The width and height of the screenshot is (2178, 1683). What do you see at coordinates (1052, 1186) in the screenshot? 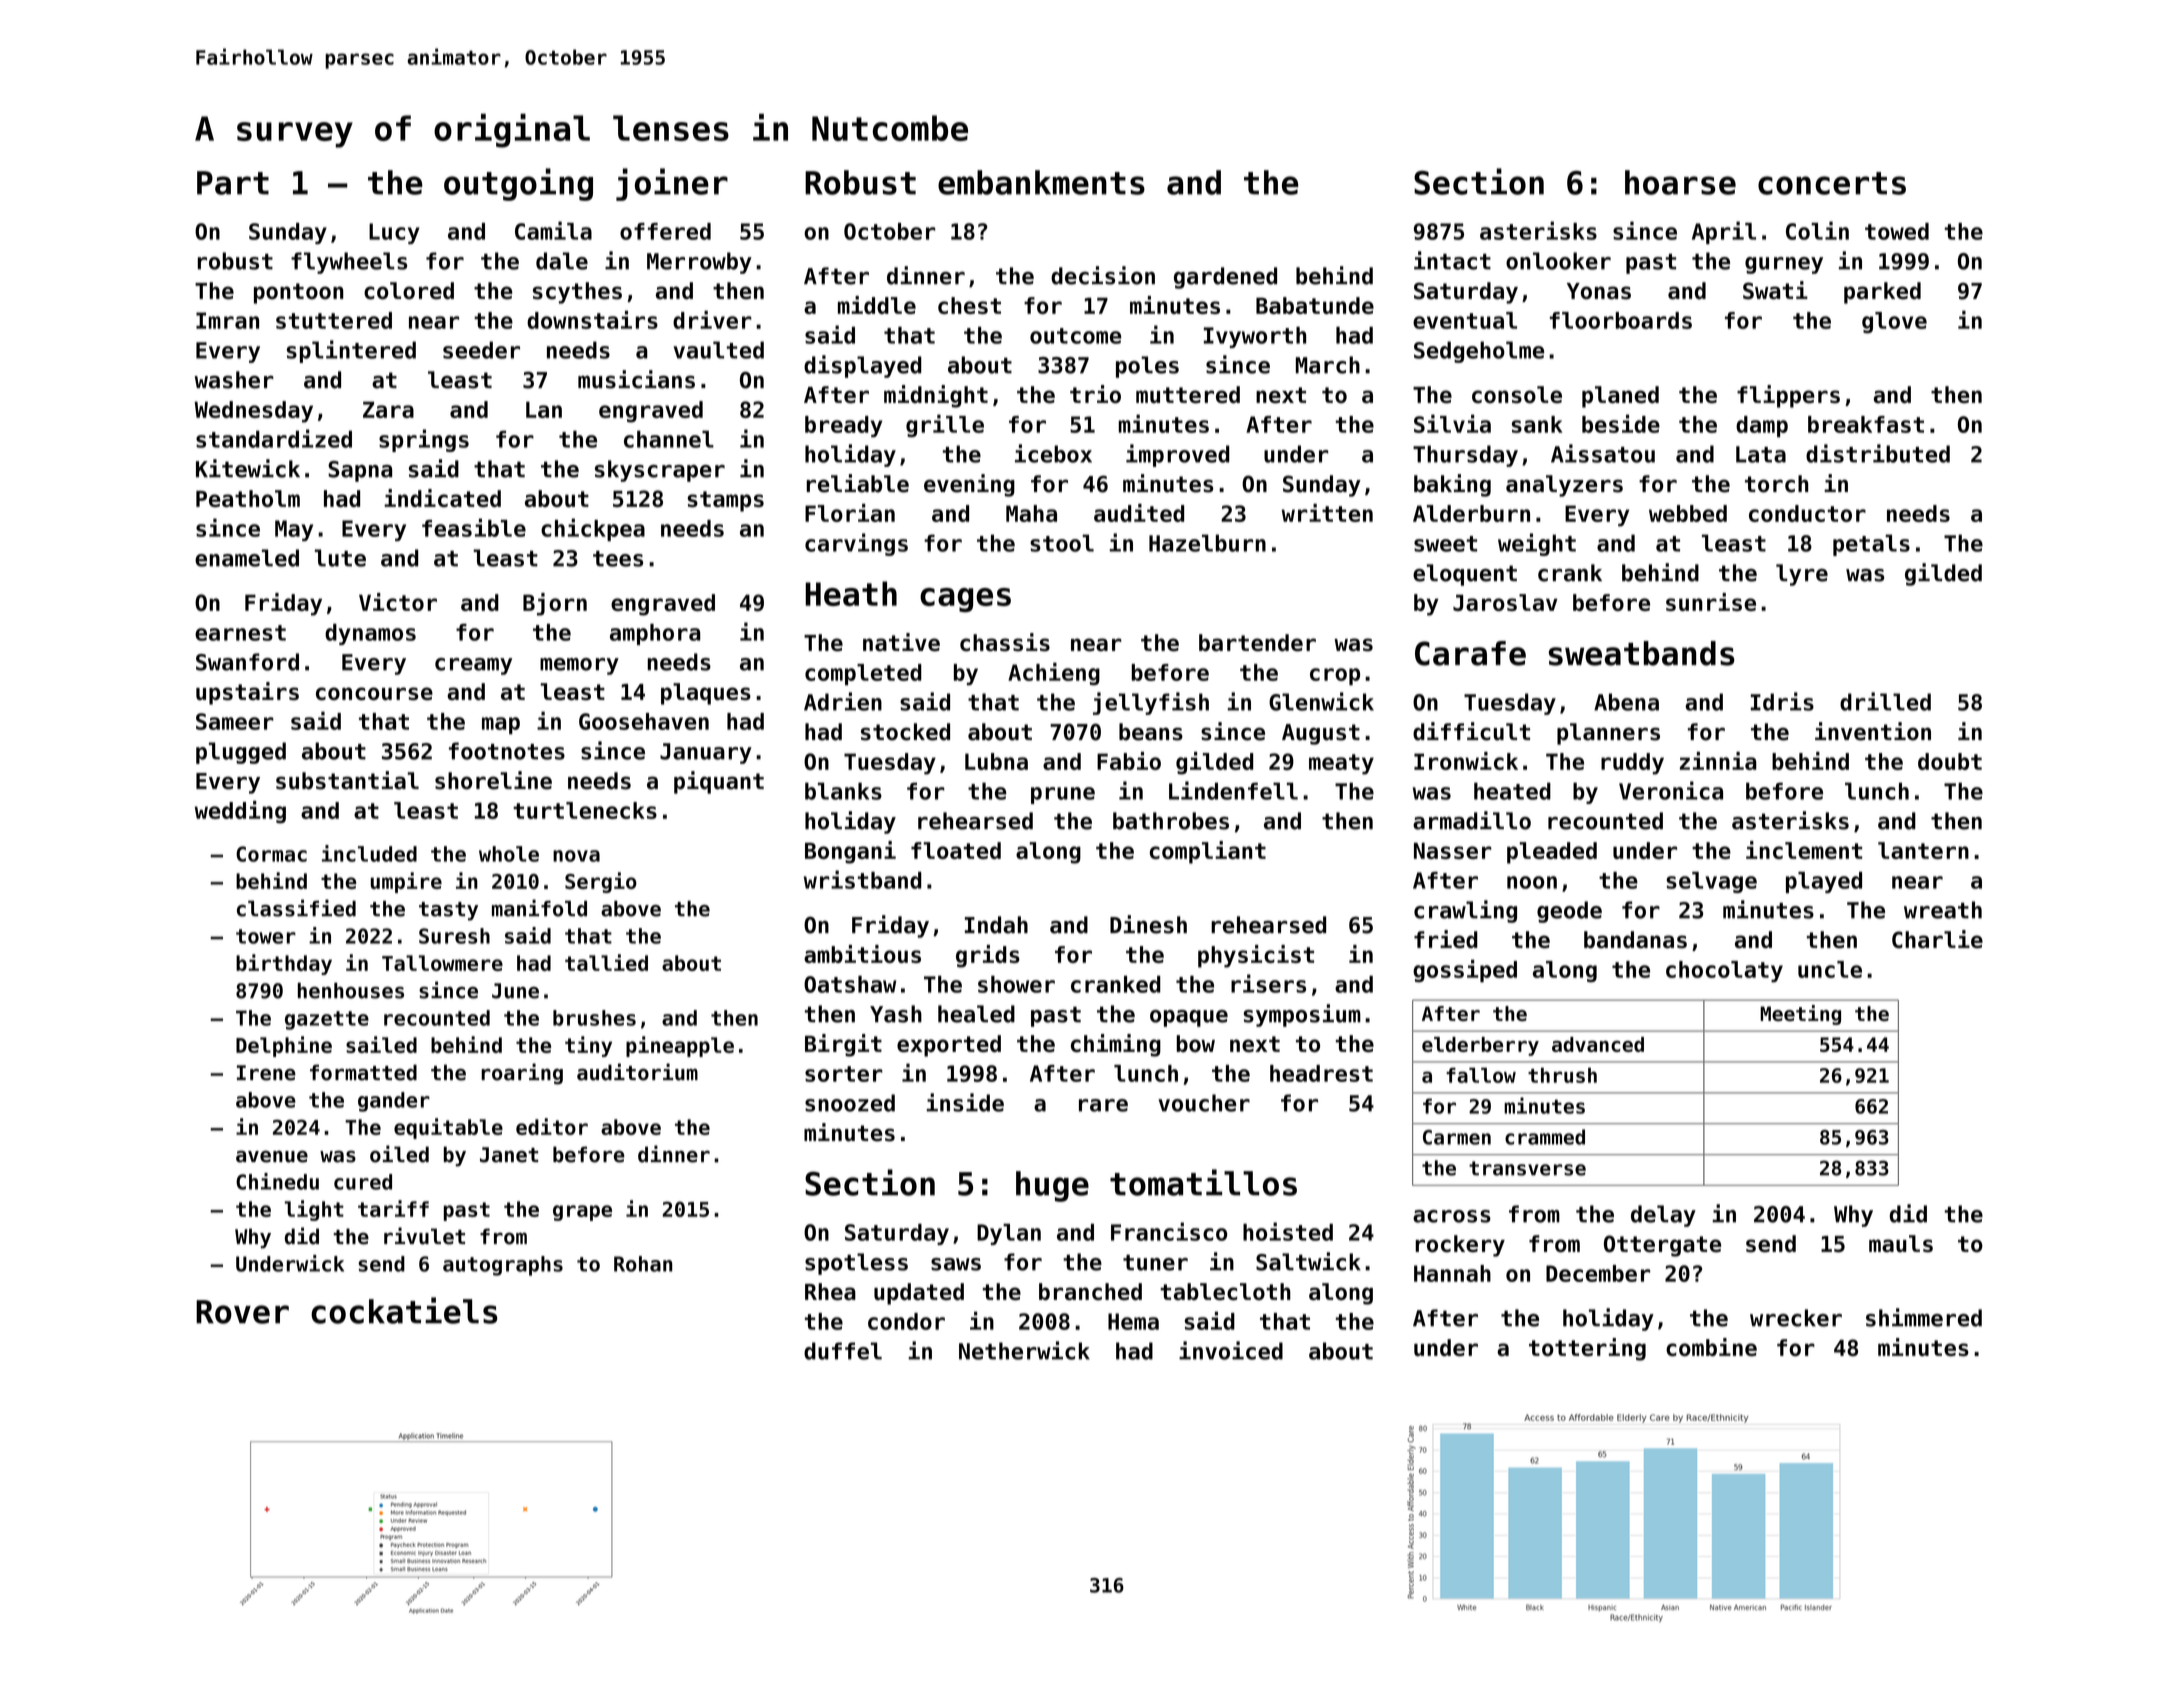
I see `huge` at bounding box center [1052, 1186].
